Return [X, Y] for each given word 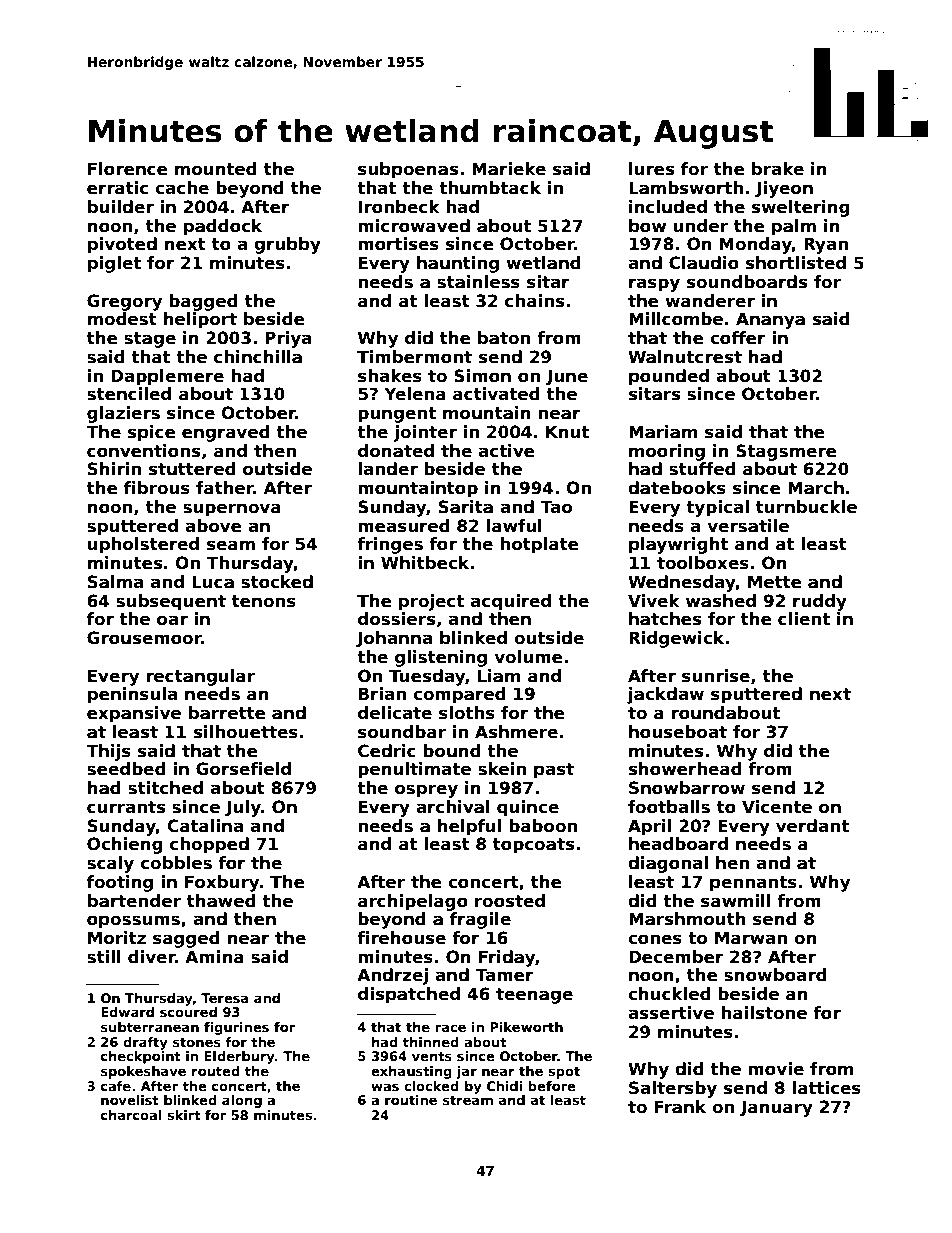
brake [778, 169]
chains [534, 301]
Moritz [117, 938]
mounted [216, 169]
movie [776, 1069]
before [552, 1086]
